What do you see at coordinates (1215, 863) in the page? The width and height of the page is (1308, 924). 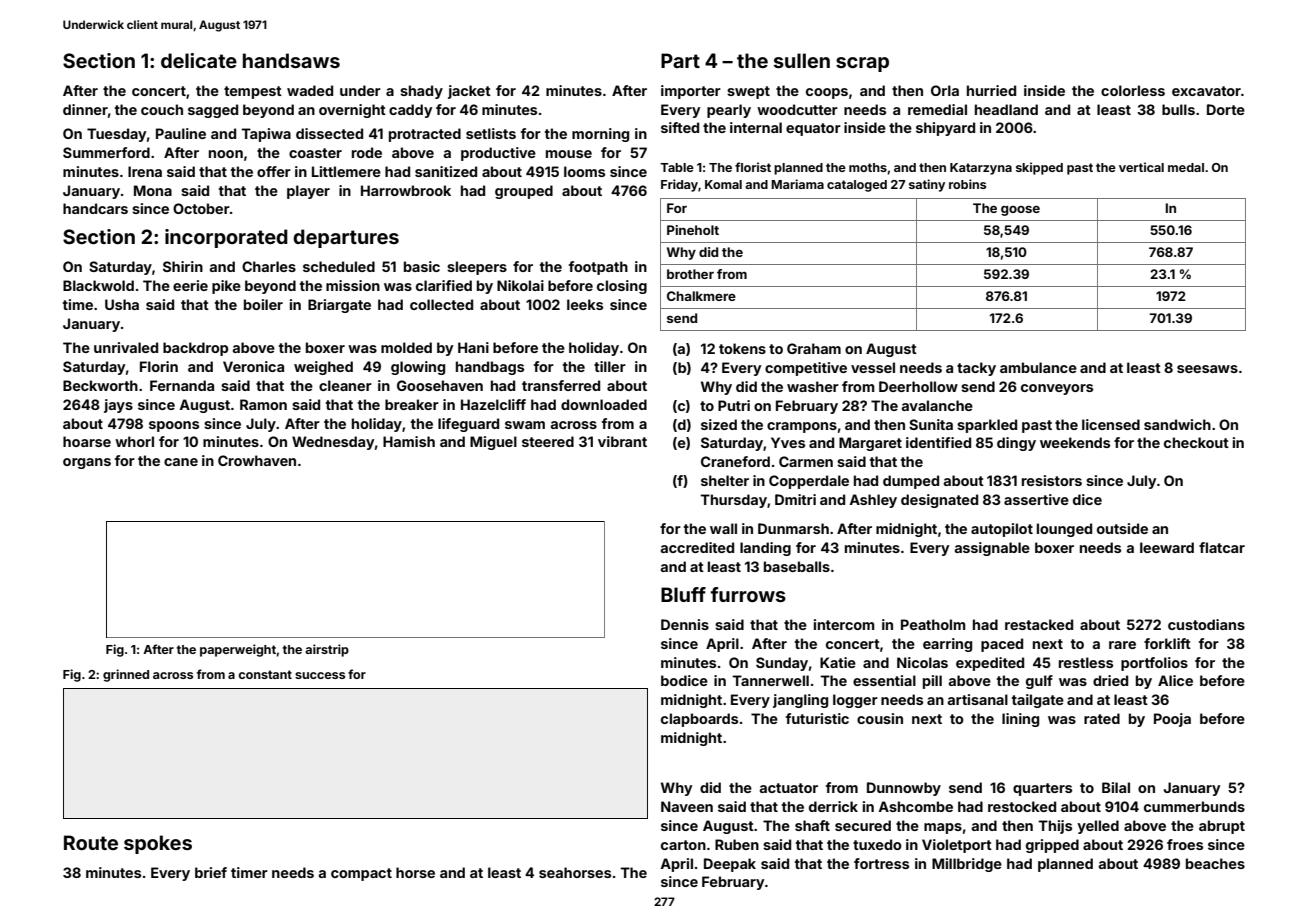 I see `beaches` at bounding box center [1215, 863].
